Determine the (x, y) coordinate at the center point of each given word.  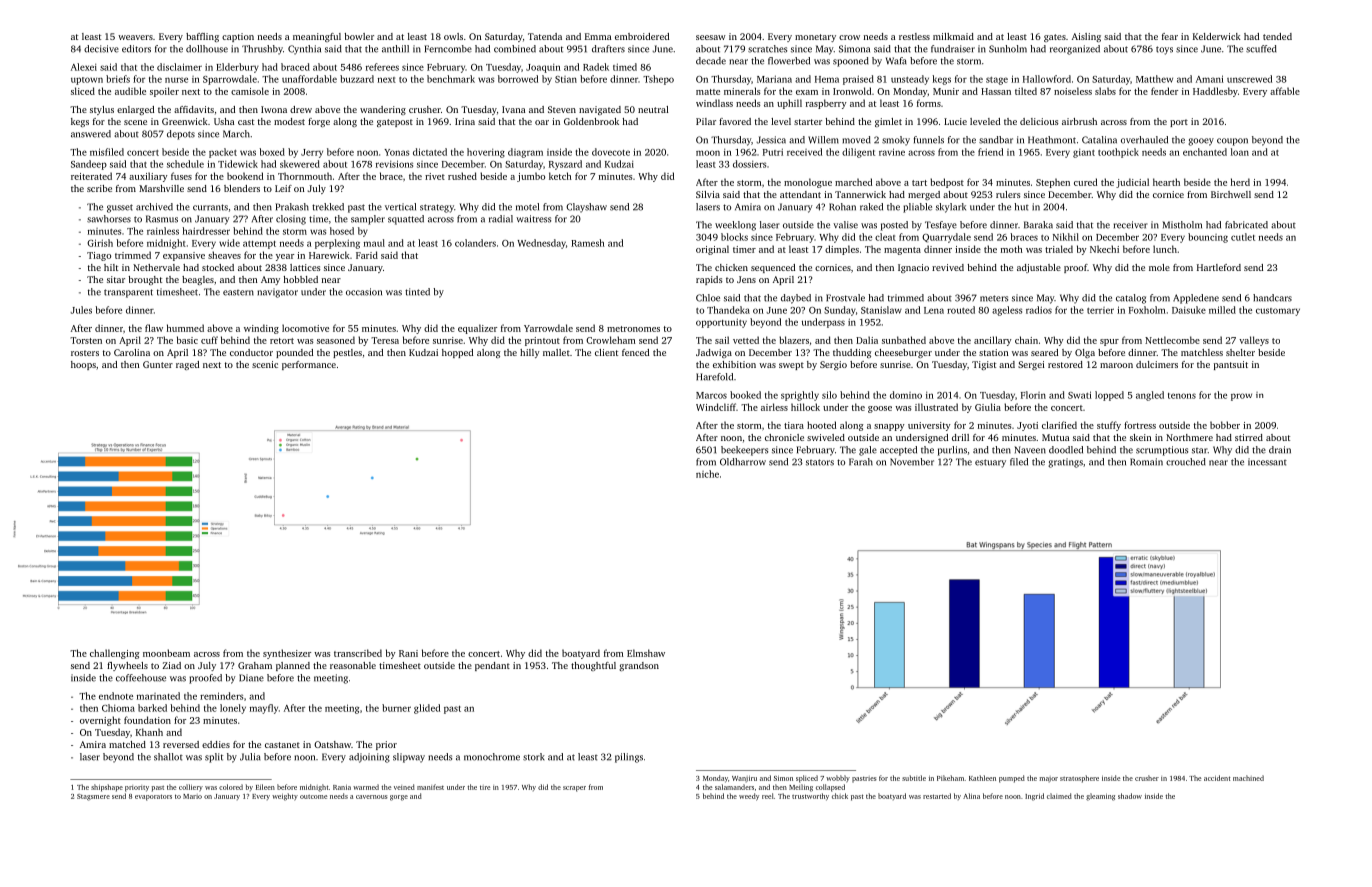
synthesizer (287, 654)
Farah (861, 462)
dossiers (749, 164)
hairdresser (206, 231)
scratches (767, 49)
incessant (1267, 462)
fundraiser (953, 49)
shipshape (107, 788)
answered (91, 134)
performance (309, 365)
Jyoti (1027, 426)
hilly (530, 353)
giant (1084, 153)
